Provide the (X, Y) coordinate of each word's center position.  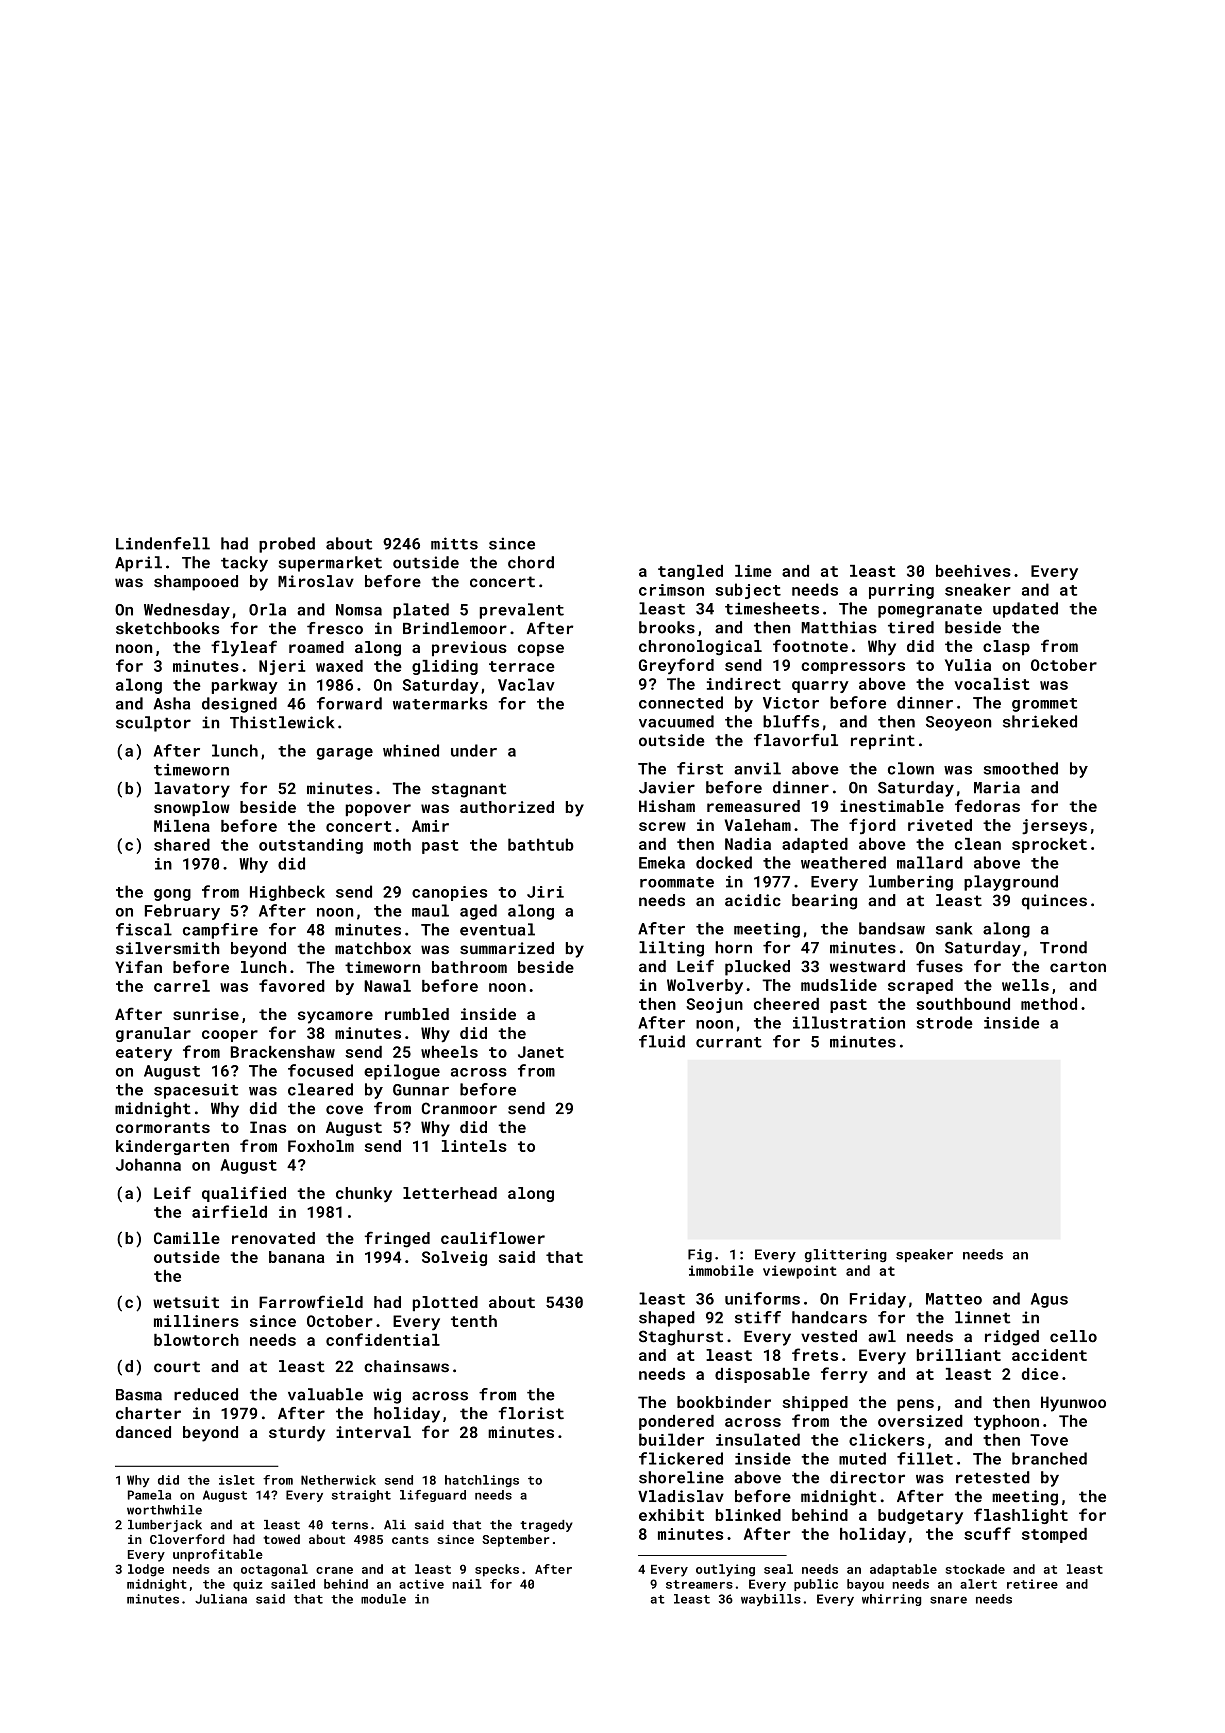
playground (1011, 883)
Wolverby (705, 986)
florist (531, 1413)
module (383, 1599)
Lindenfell (163, 543)
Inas (268, 1127)
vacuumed (676, 721)
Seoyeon (958, 723)
